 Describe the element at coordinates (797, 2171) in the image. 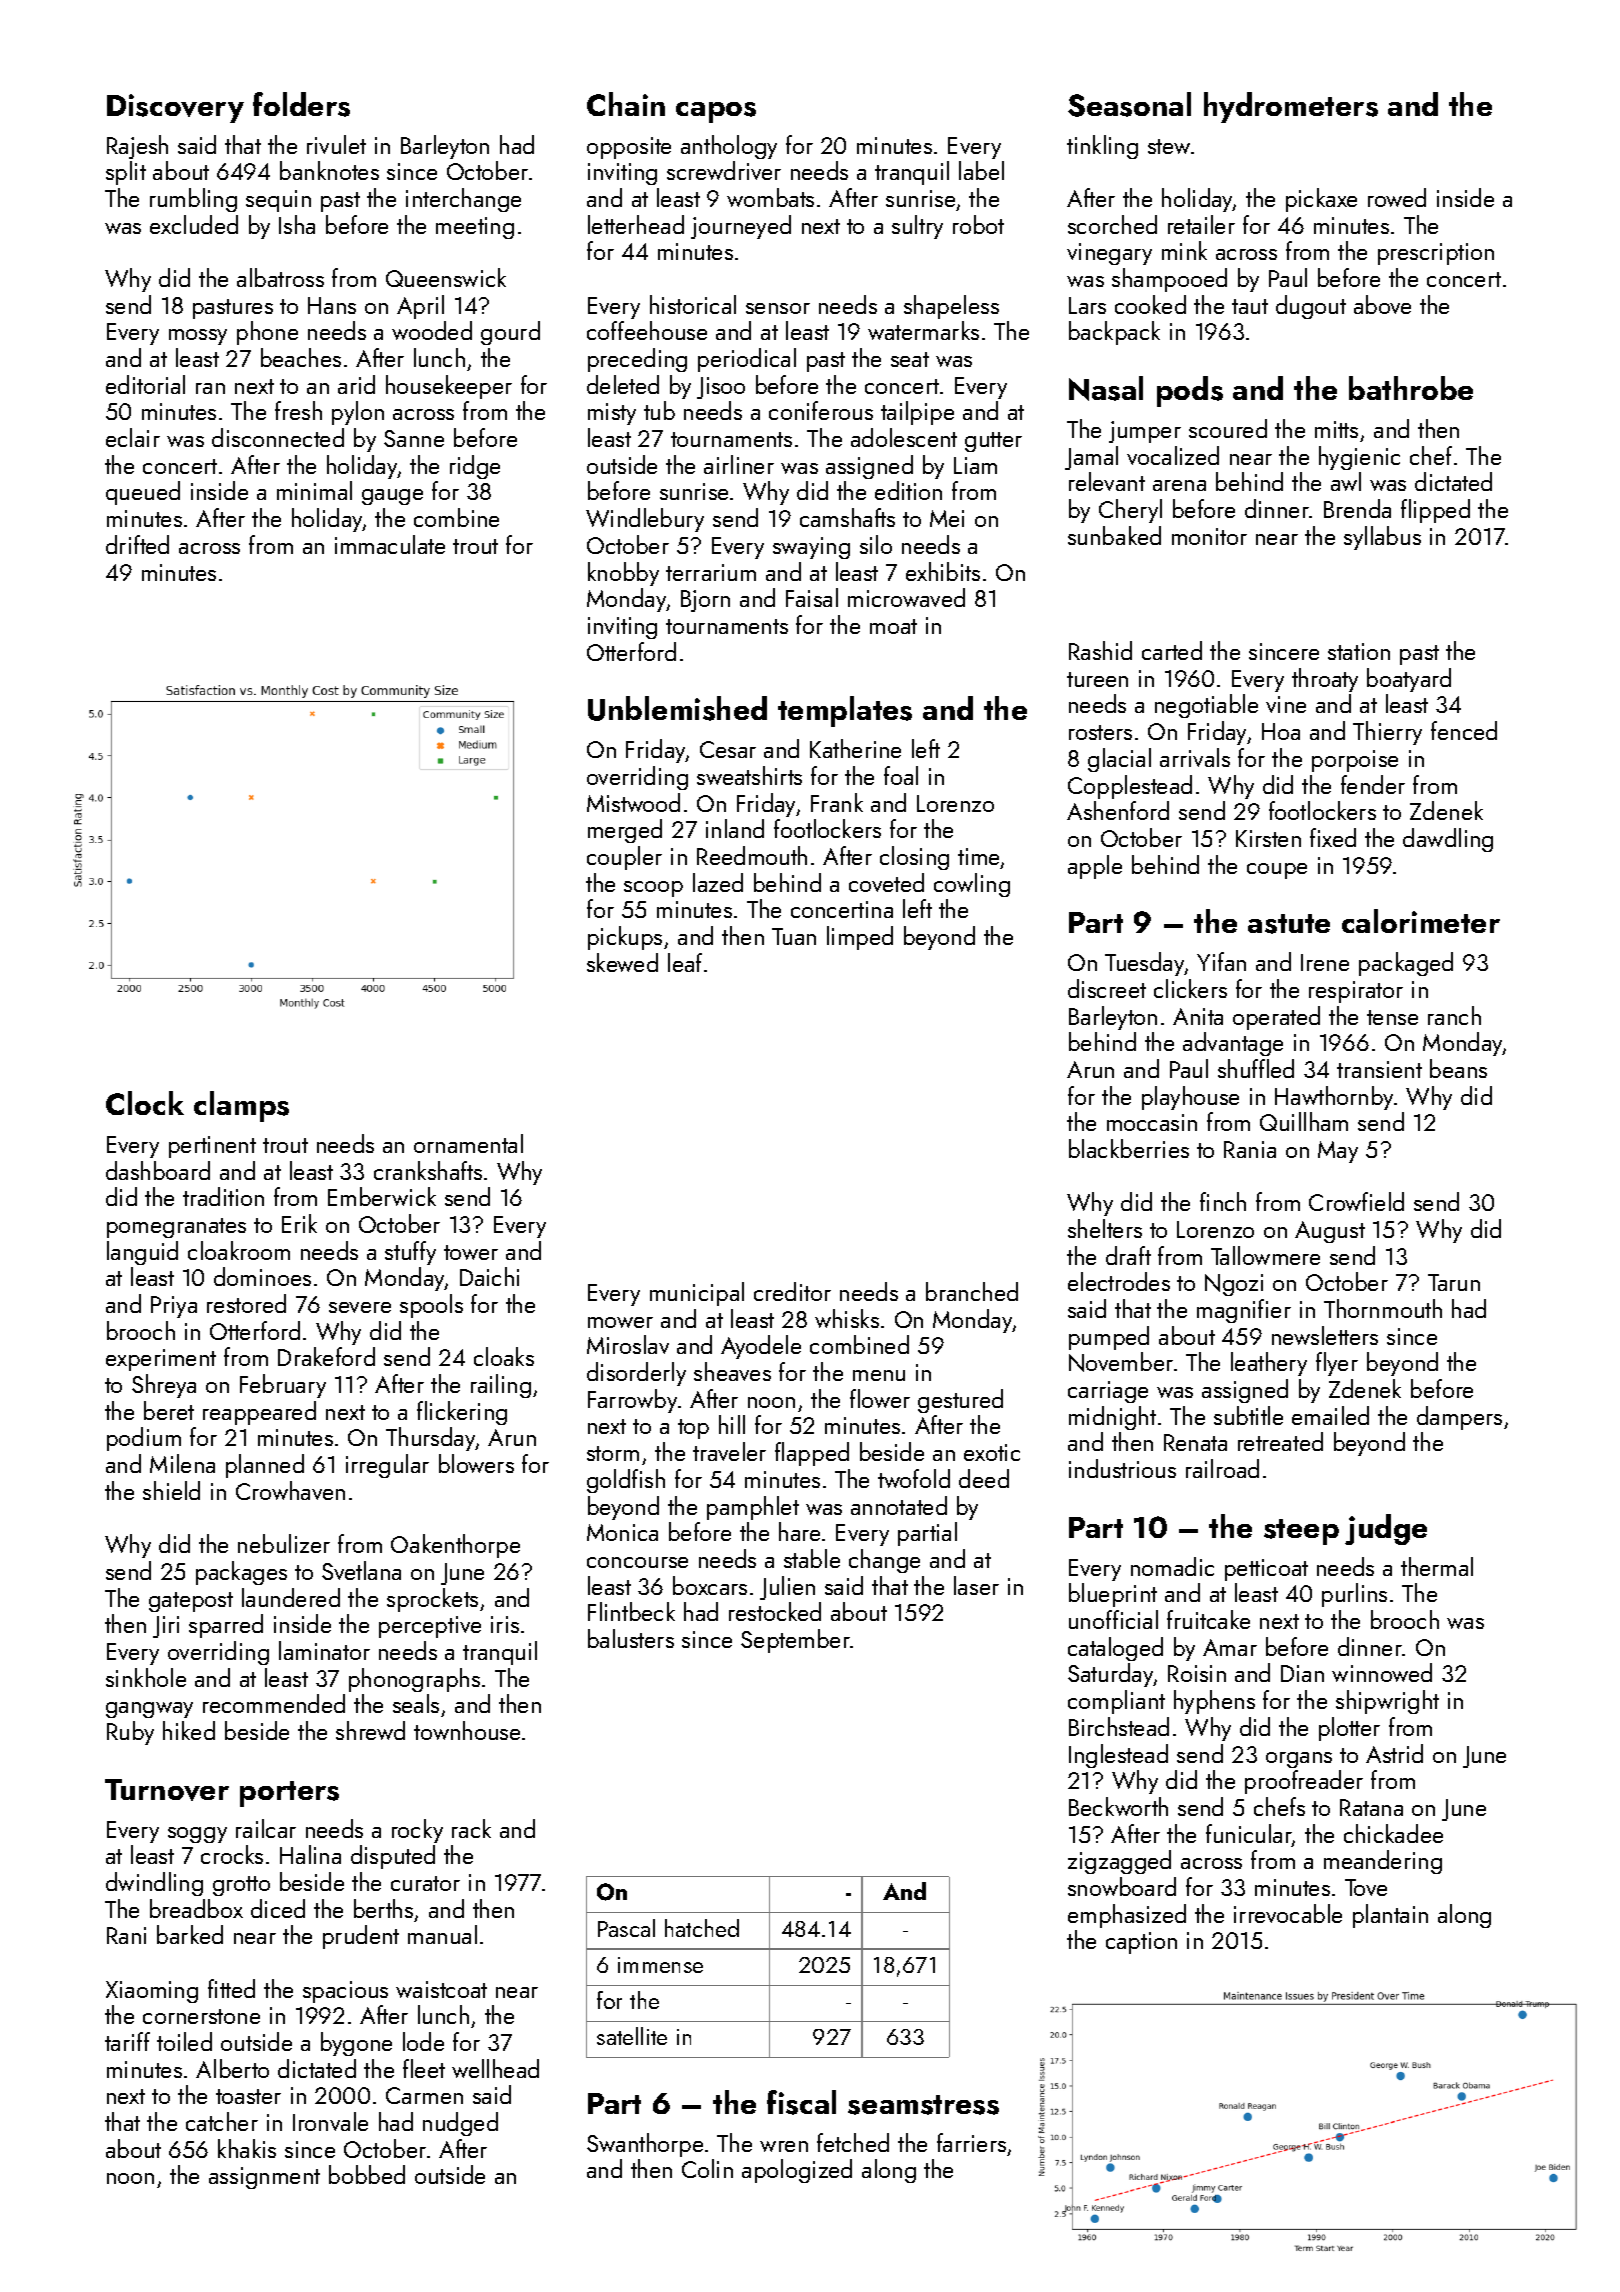

I see `apologized` at that location.
